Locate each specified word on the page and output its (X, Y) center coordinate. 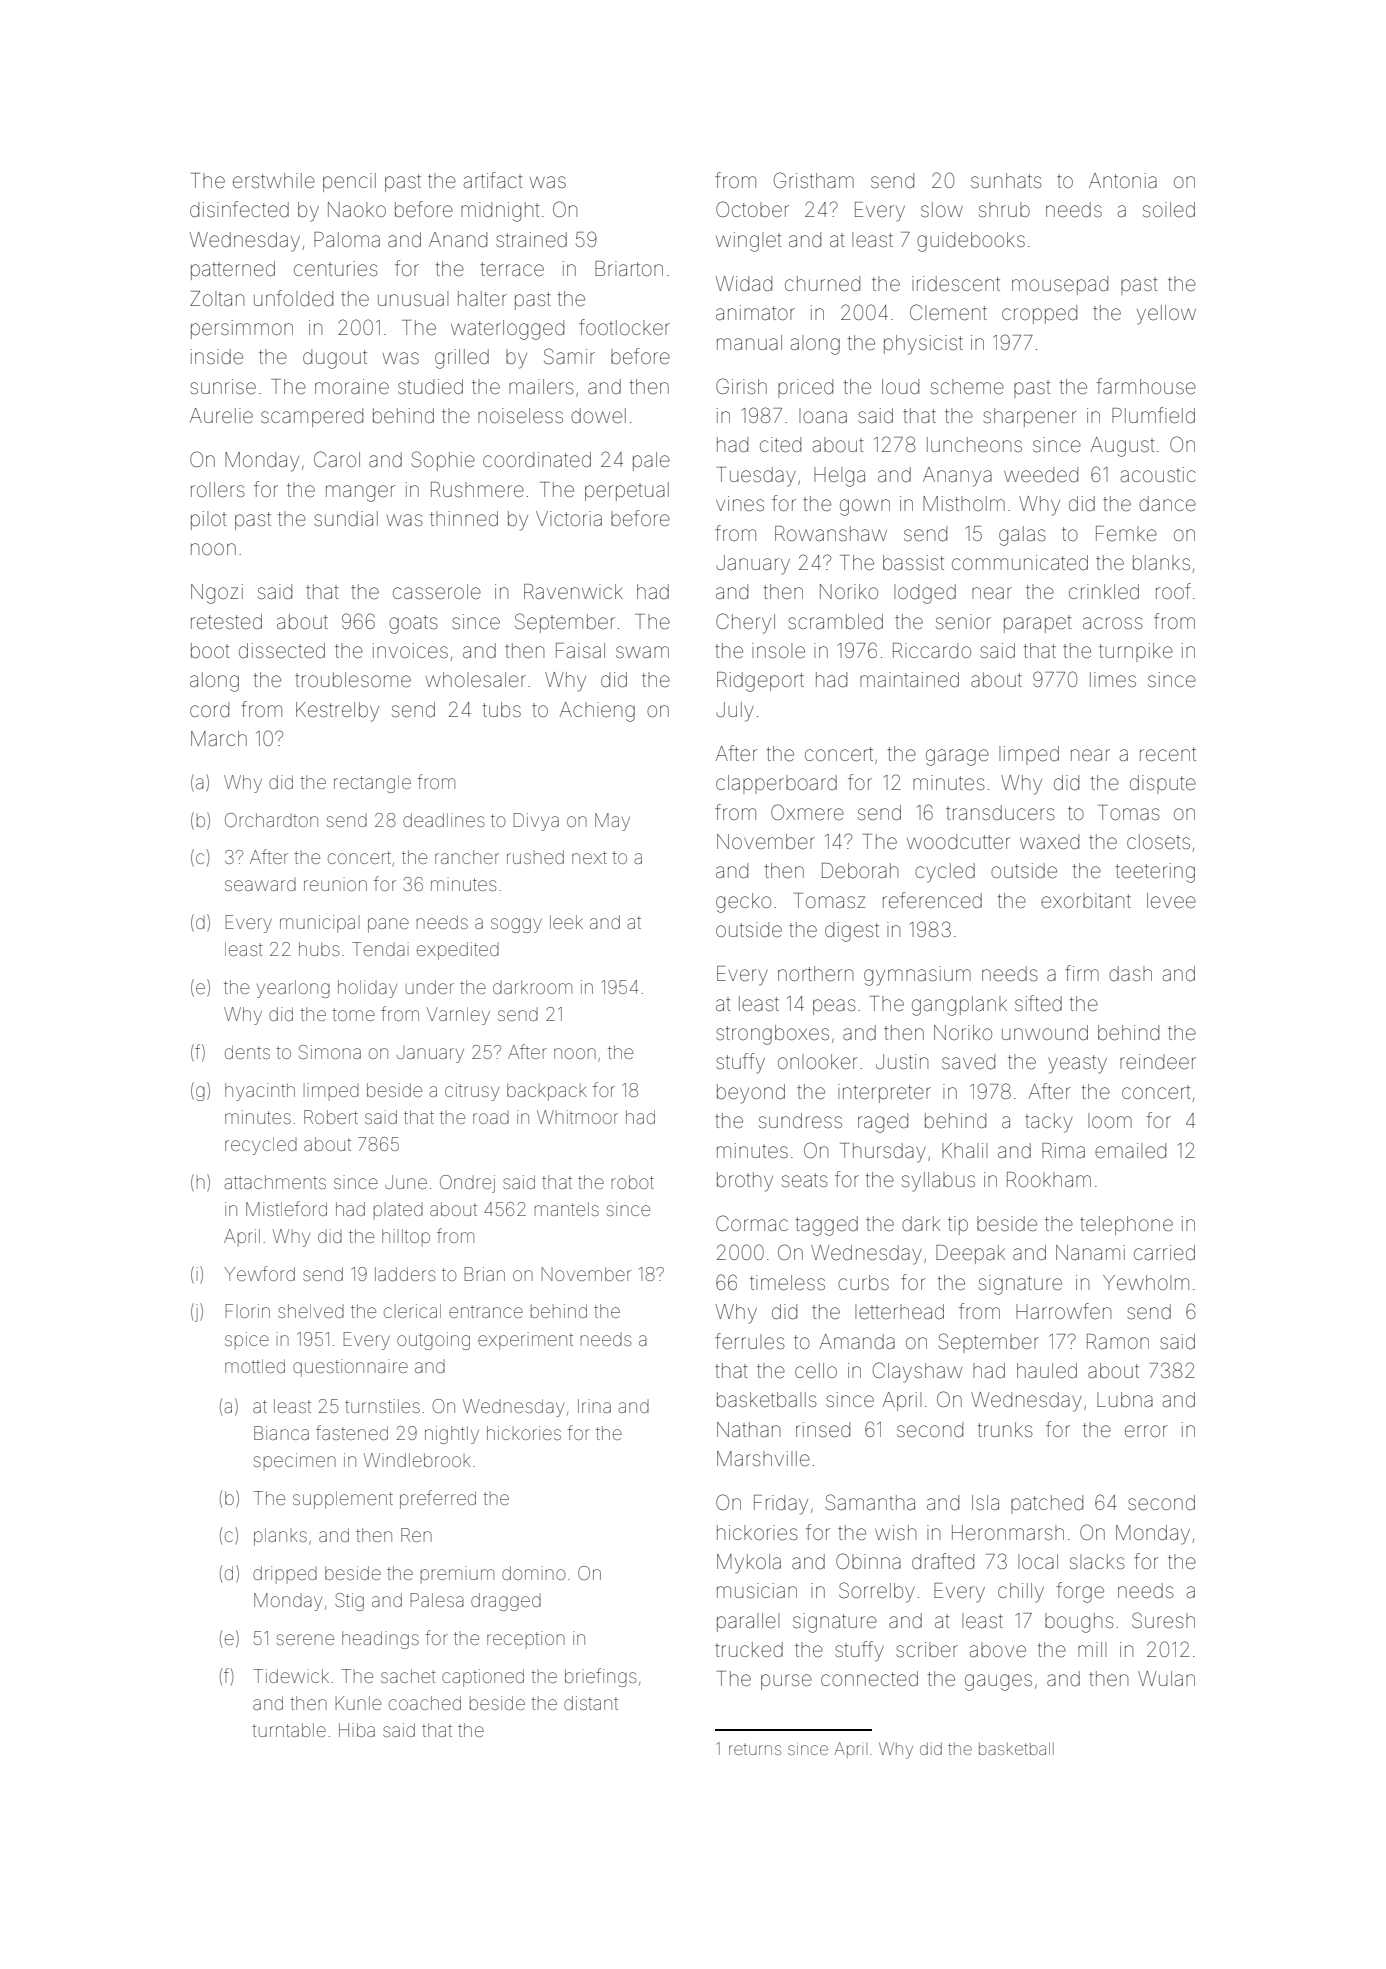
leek (566, 922)
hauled (1047, 1370)
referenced (932, 900)
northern (815, 974)
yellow (1166, 315)
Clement (948, 312)
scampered (312, 417)
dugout (335, 359)
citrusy (472, 1092)
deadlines (443, 820)
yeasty (1077, 1064)
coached (425, 1703)
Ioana (823, 415)
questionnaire (350, 1368)
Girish (741, 386)
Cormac (752, 1223)
